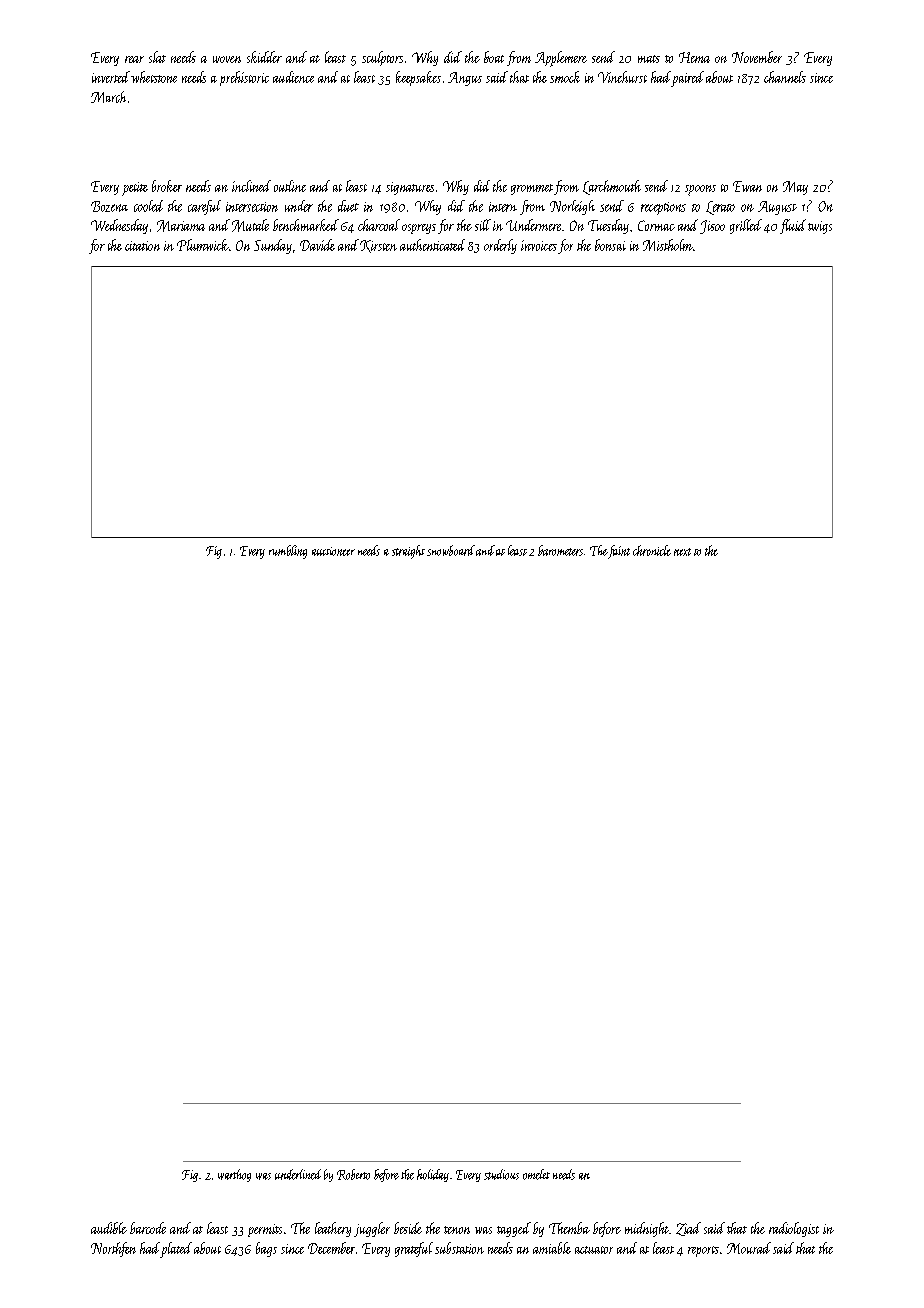 The height and width of the page is (1308, 924). Describe the element at coordinates (688, 1229) in the page. I see `Ziad` at that location.
